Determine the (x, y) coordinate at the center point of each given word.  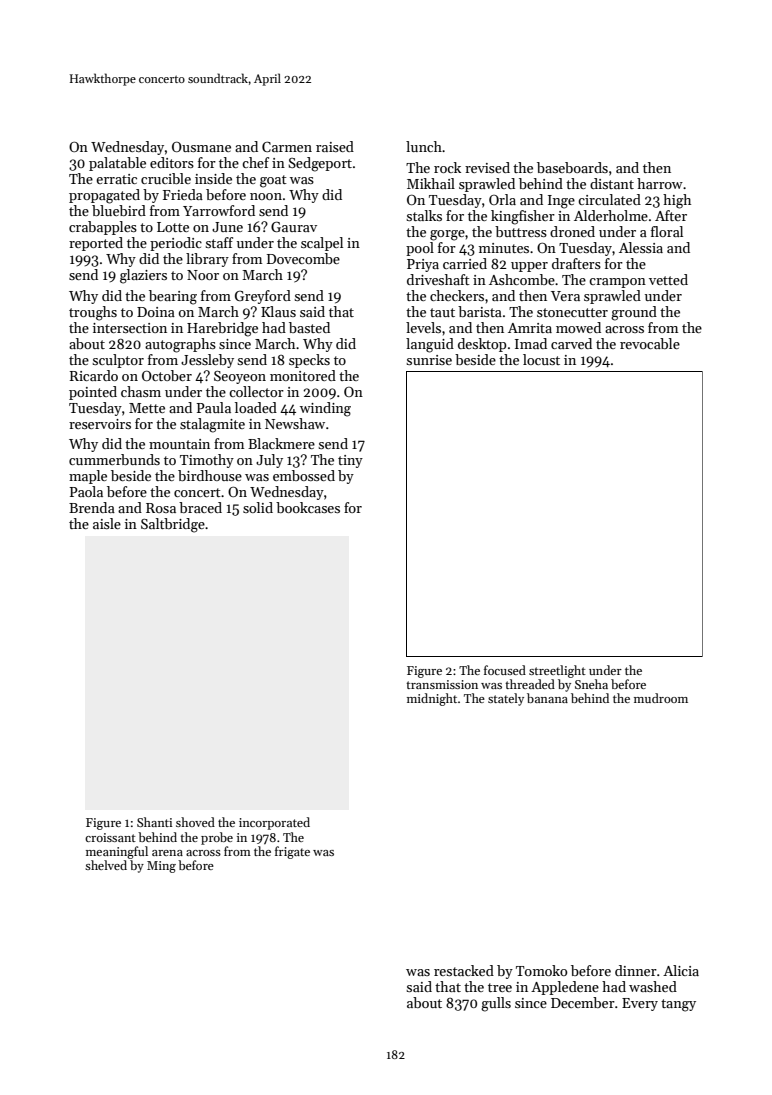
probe (217, 838)
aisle (107, 523)
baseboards (572, 167)
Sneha (591, 684)
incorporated (274, 823)
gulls (496, 1004)
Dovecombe (303, 258)
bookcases (308, 507)
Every (640, 1004)
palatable (117, 164)
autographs (180, 345)
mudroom (661, 698)
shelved (106, 865)
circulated (609, 199)
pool (420, 249)
